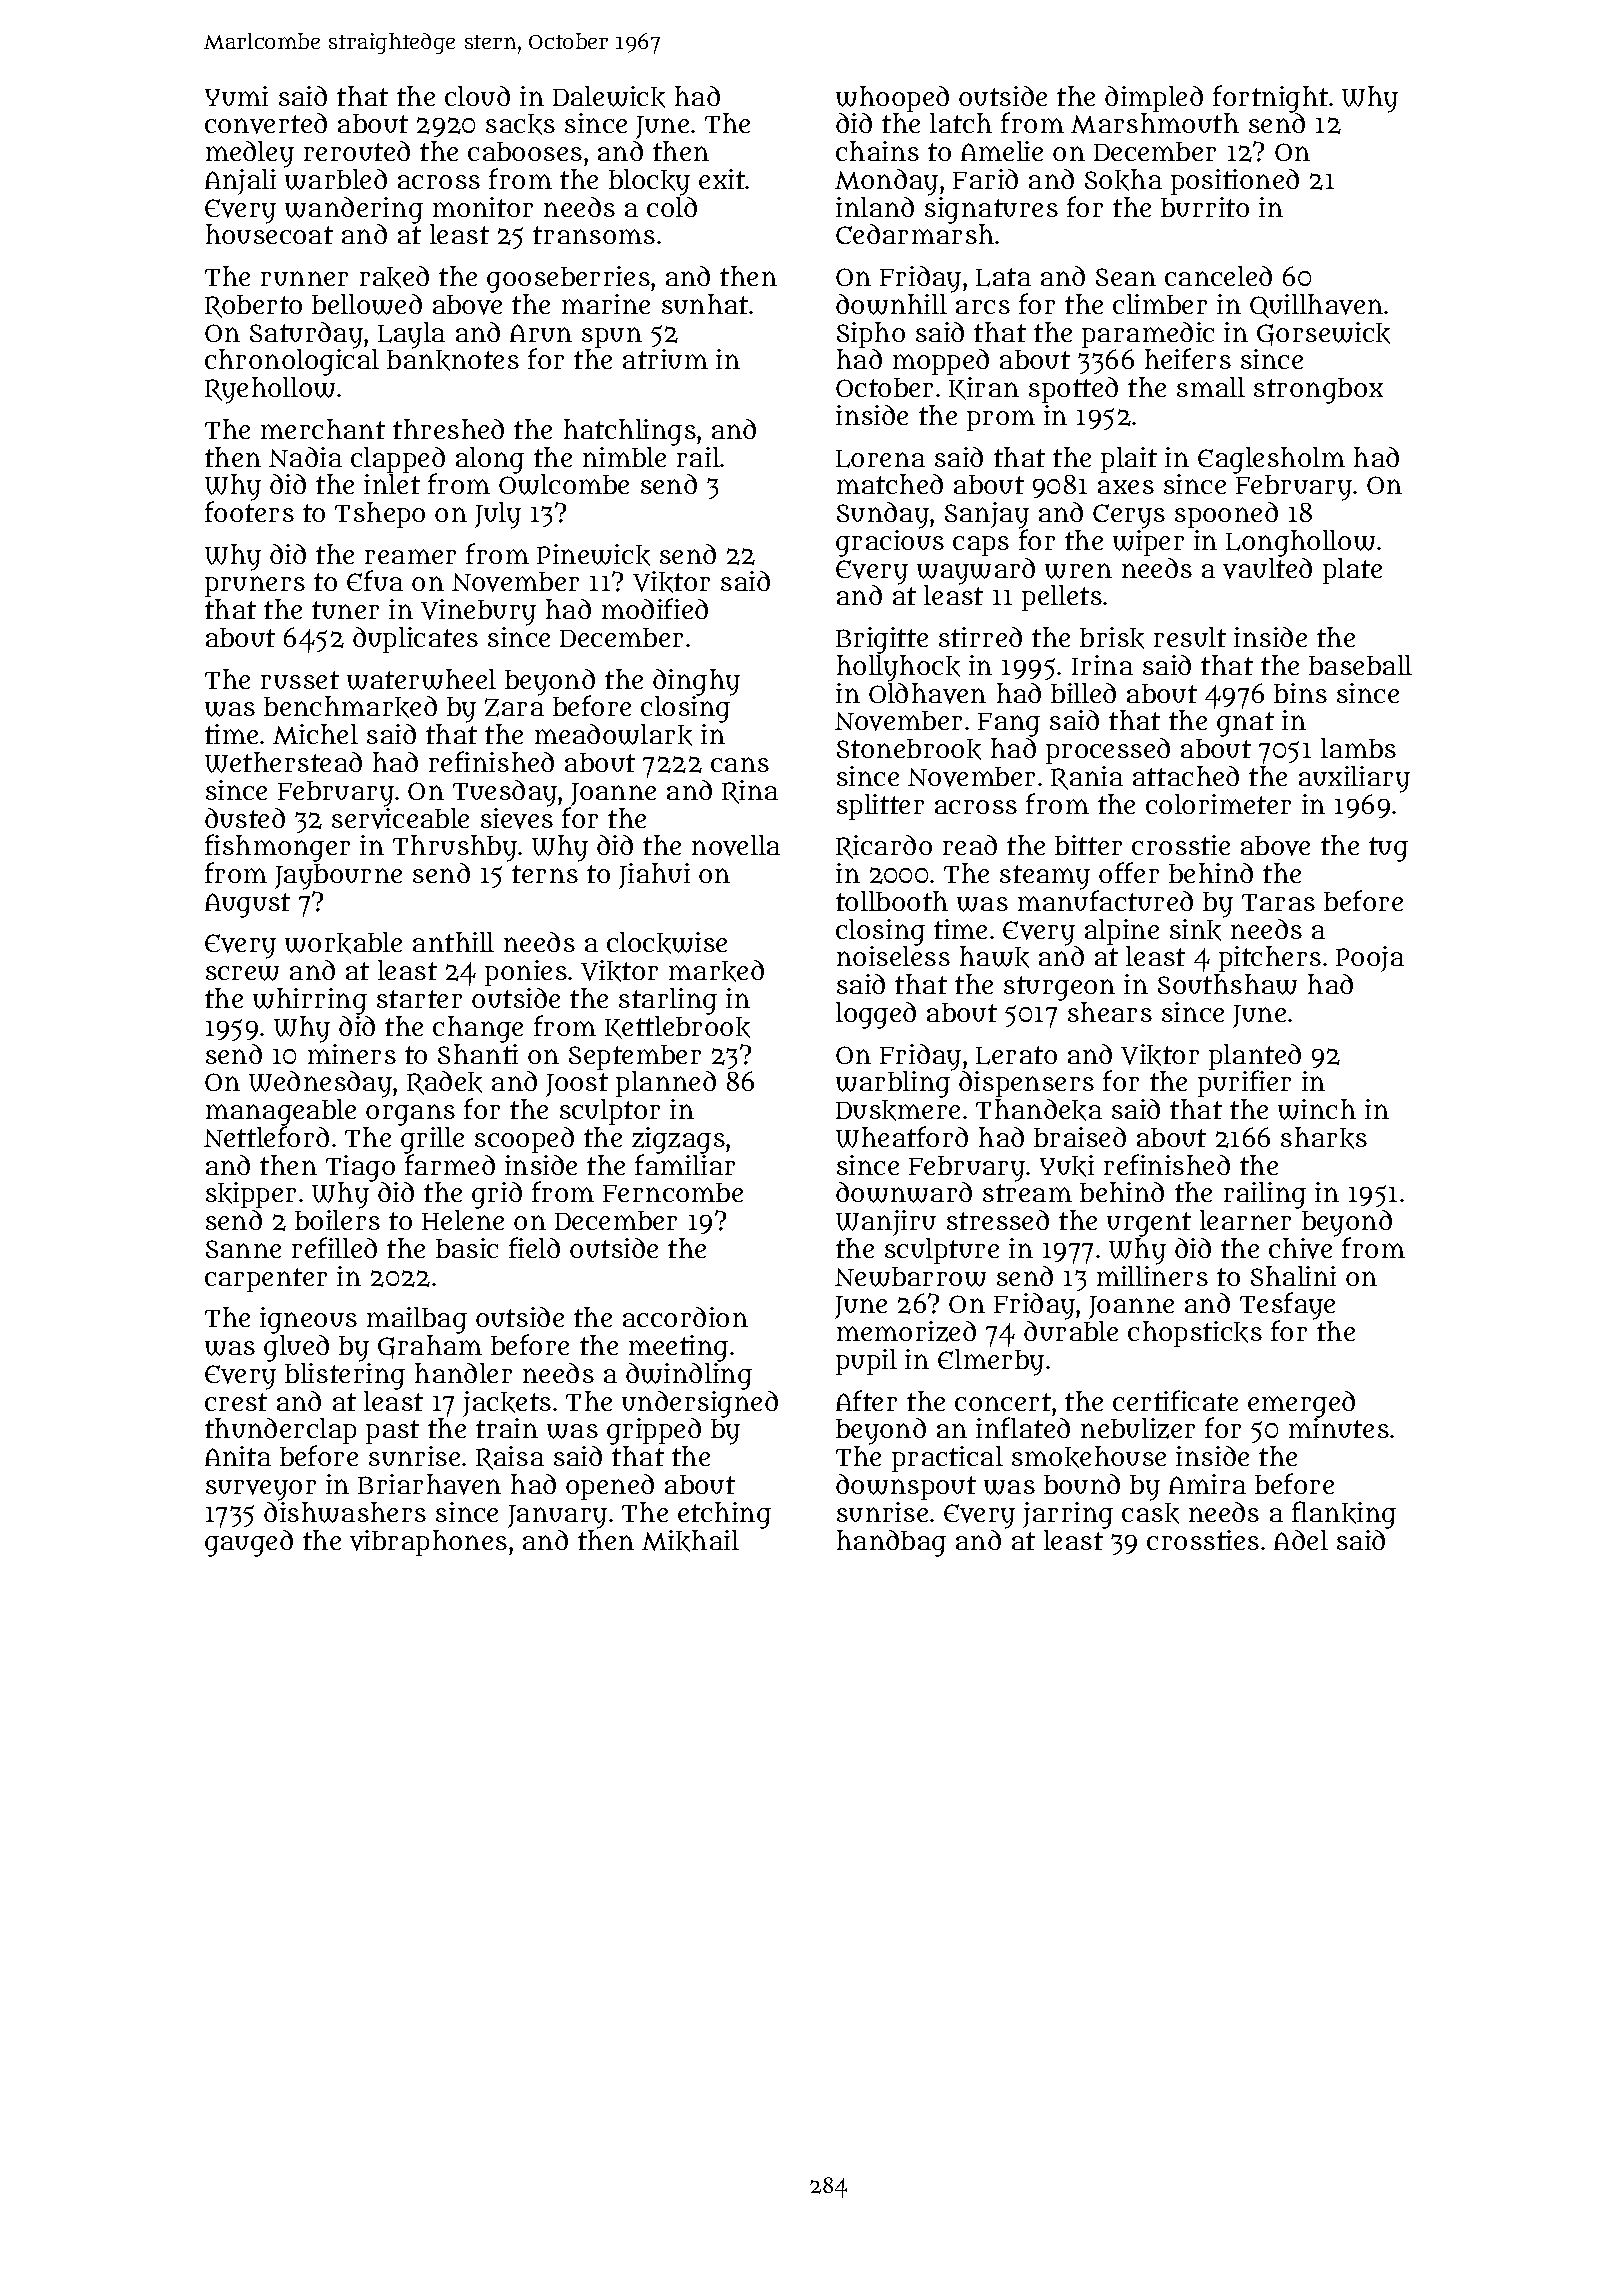 This screenshot has height=2292, width=1620. Describe the element at coordinates (593, 555) in the screenshot. I see `Pinewick` at that location.
